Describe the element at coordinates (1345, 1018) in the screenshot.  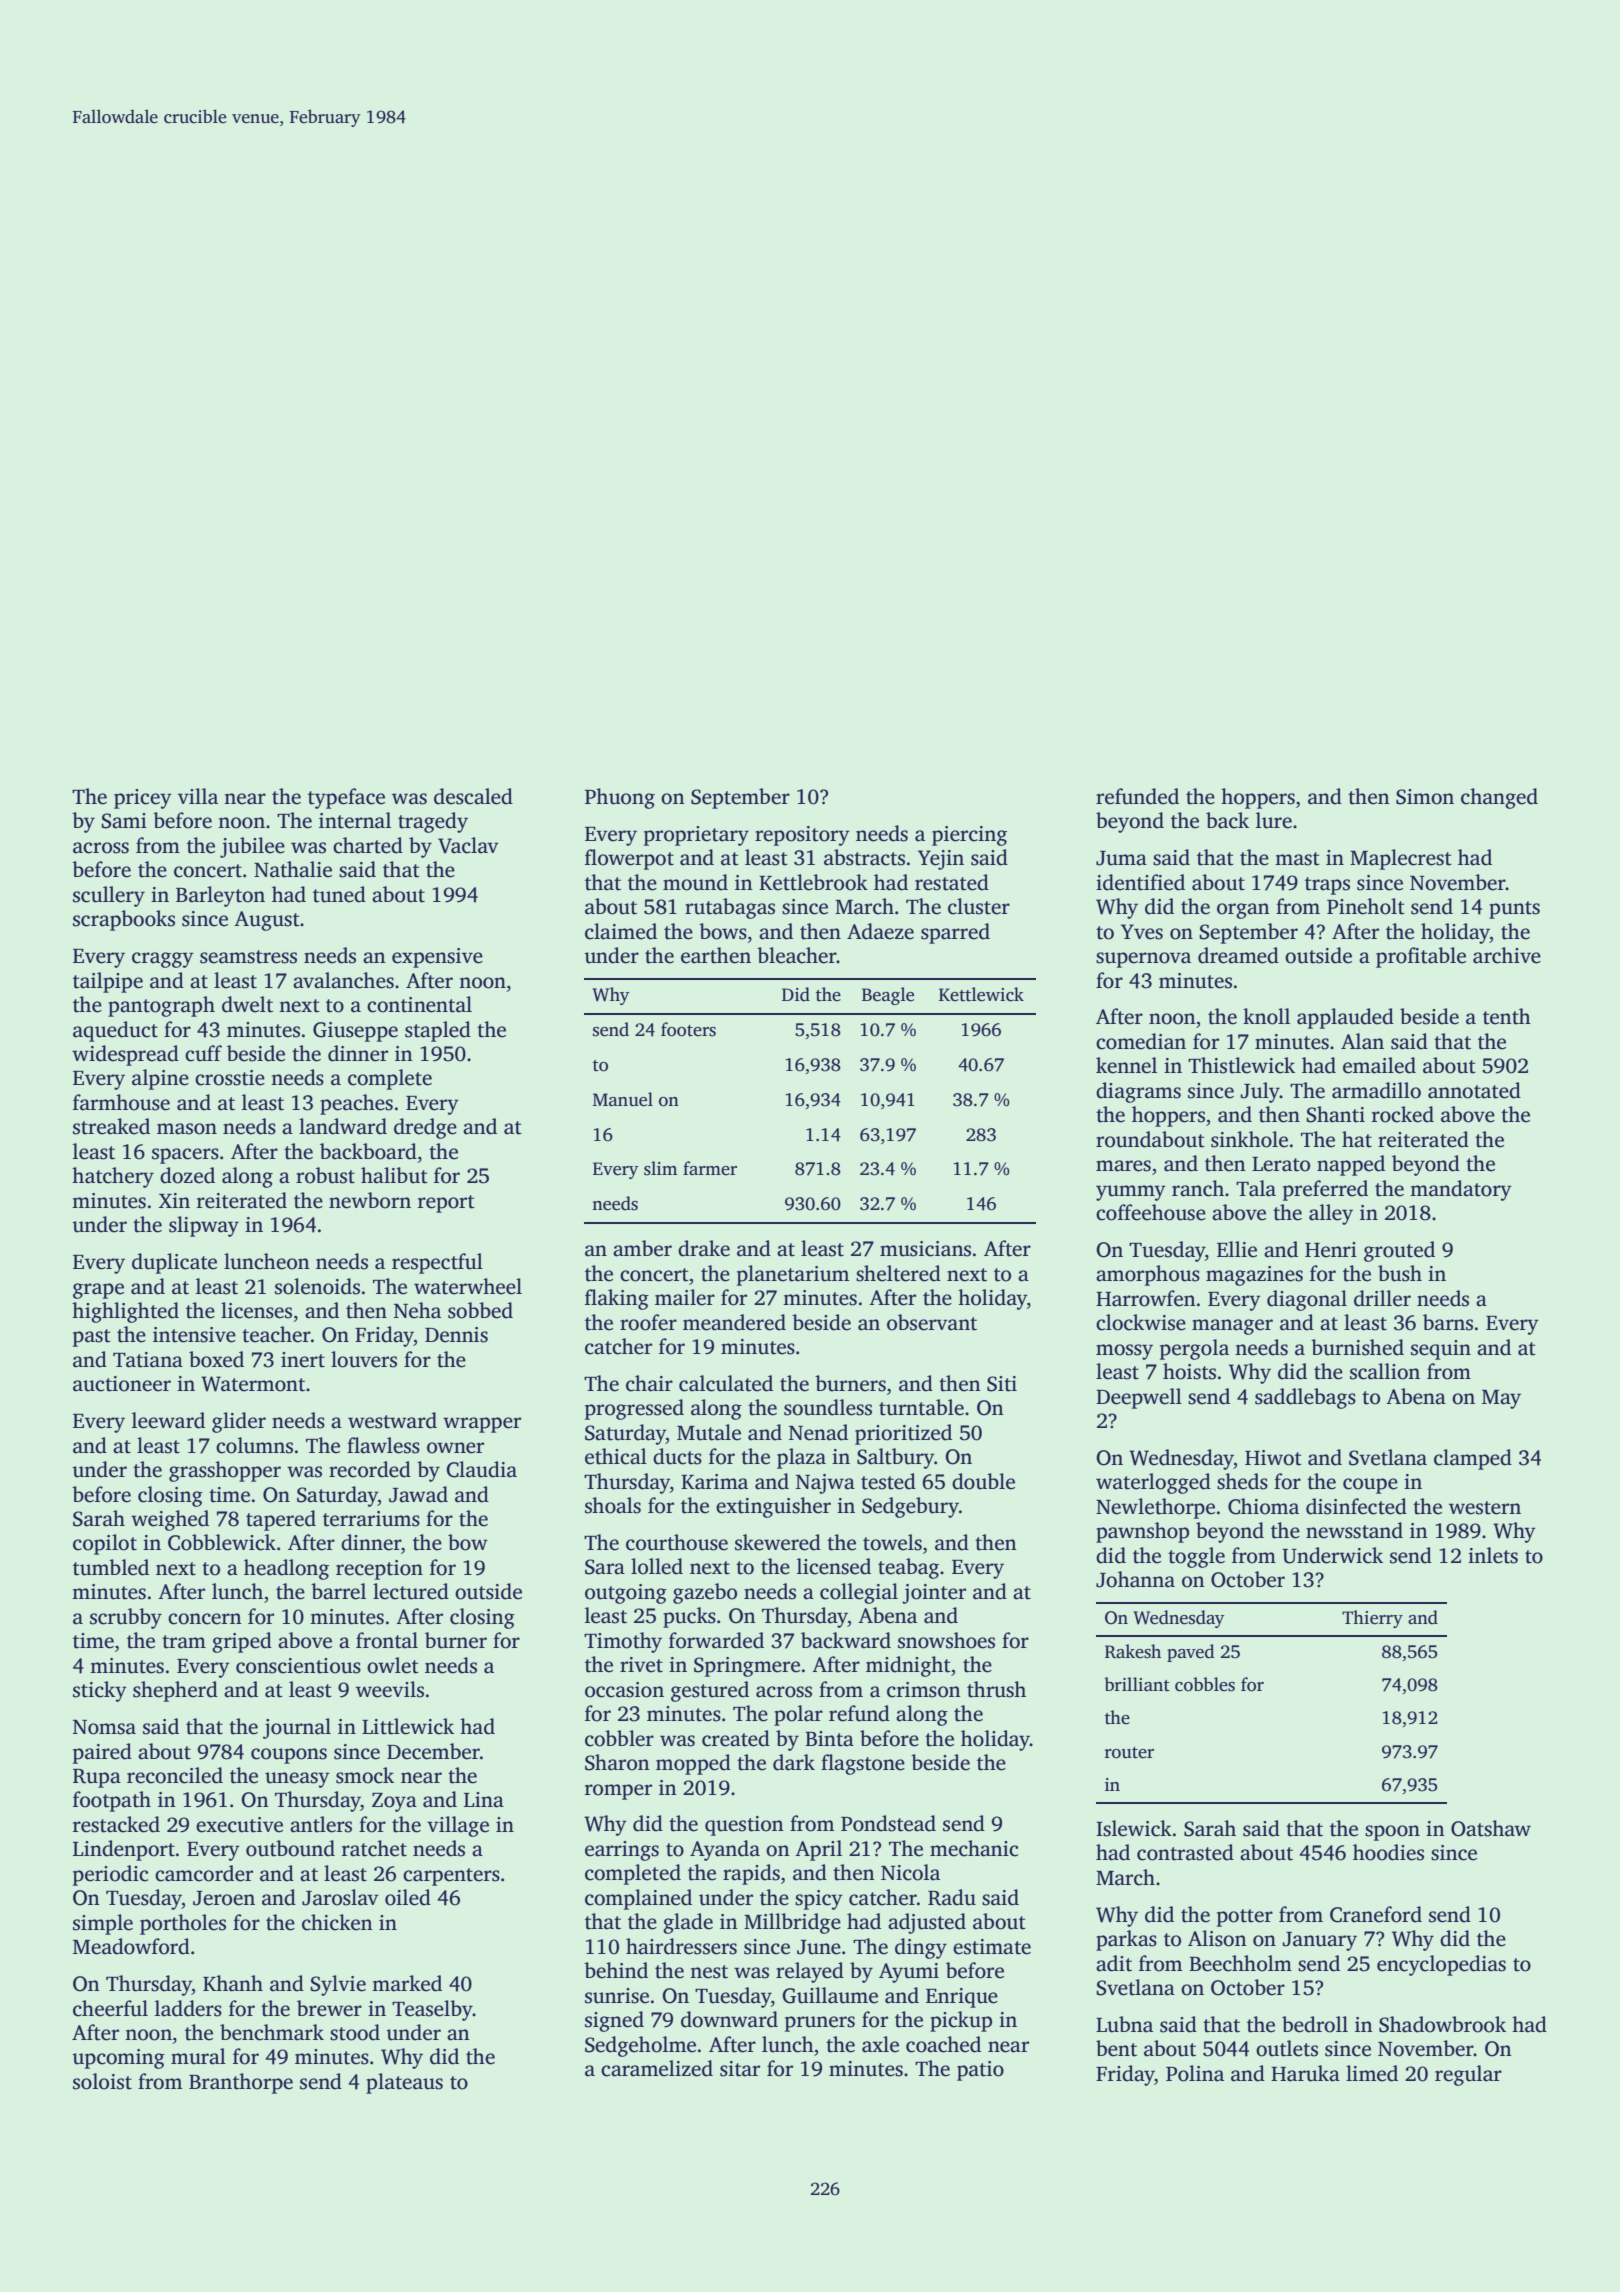
I see `applauded` at that location.
